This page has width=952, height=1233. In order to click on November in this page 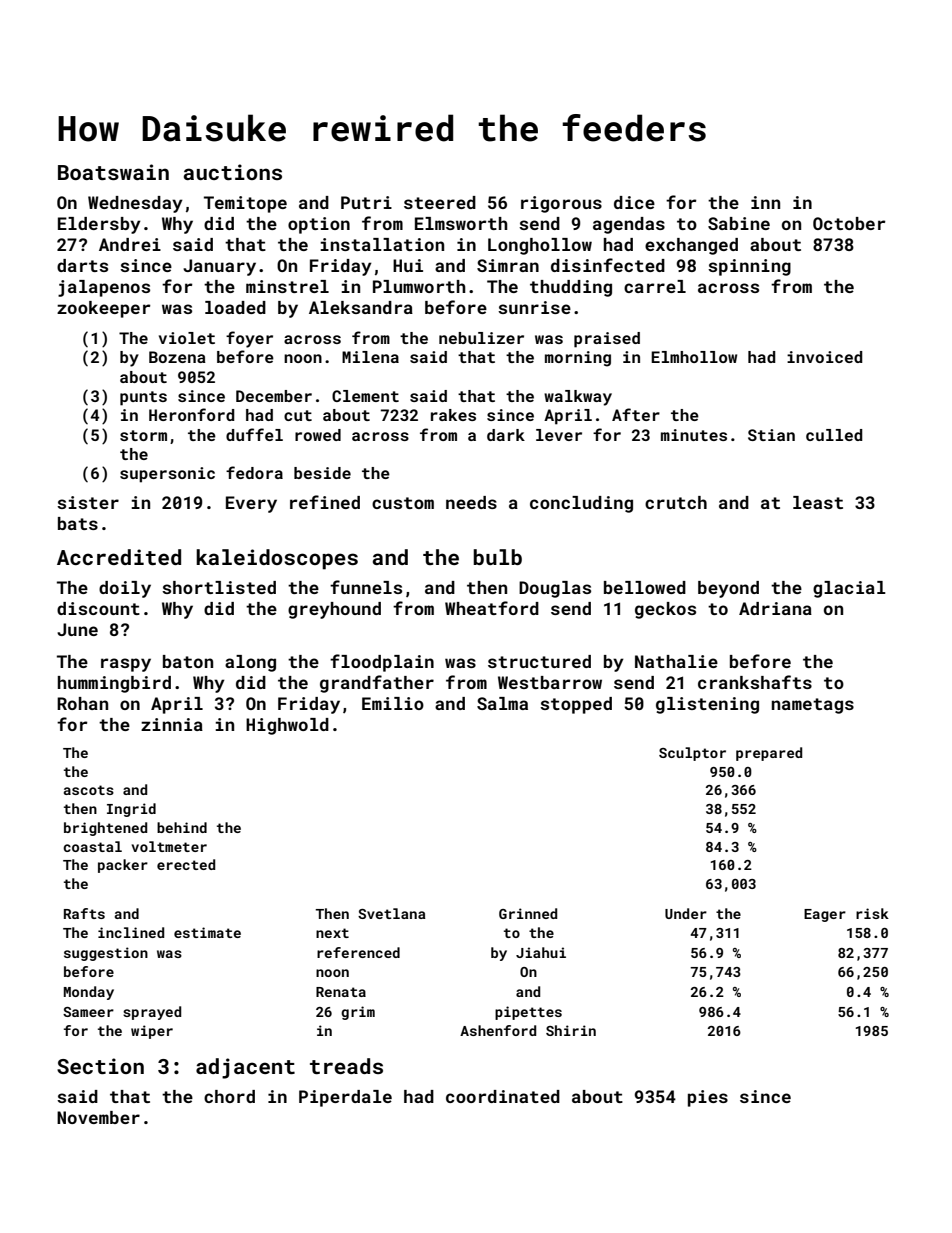, I will do `click(98, 1117)`.
